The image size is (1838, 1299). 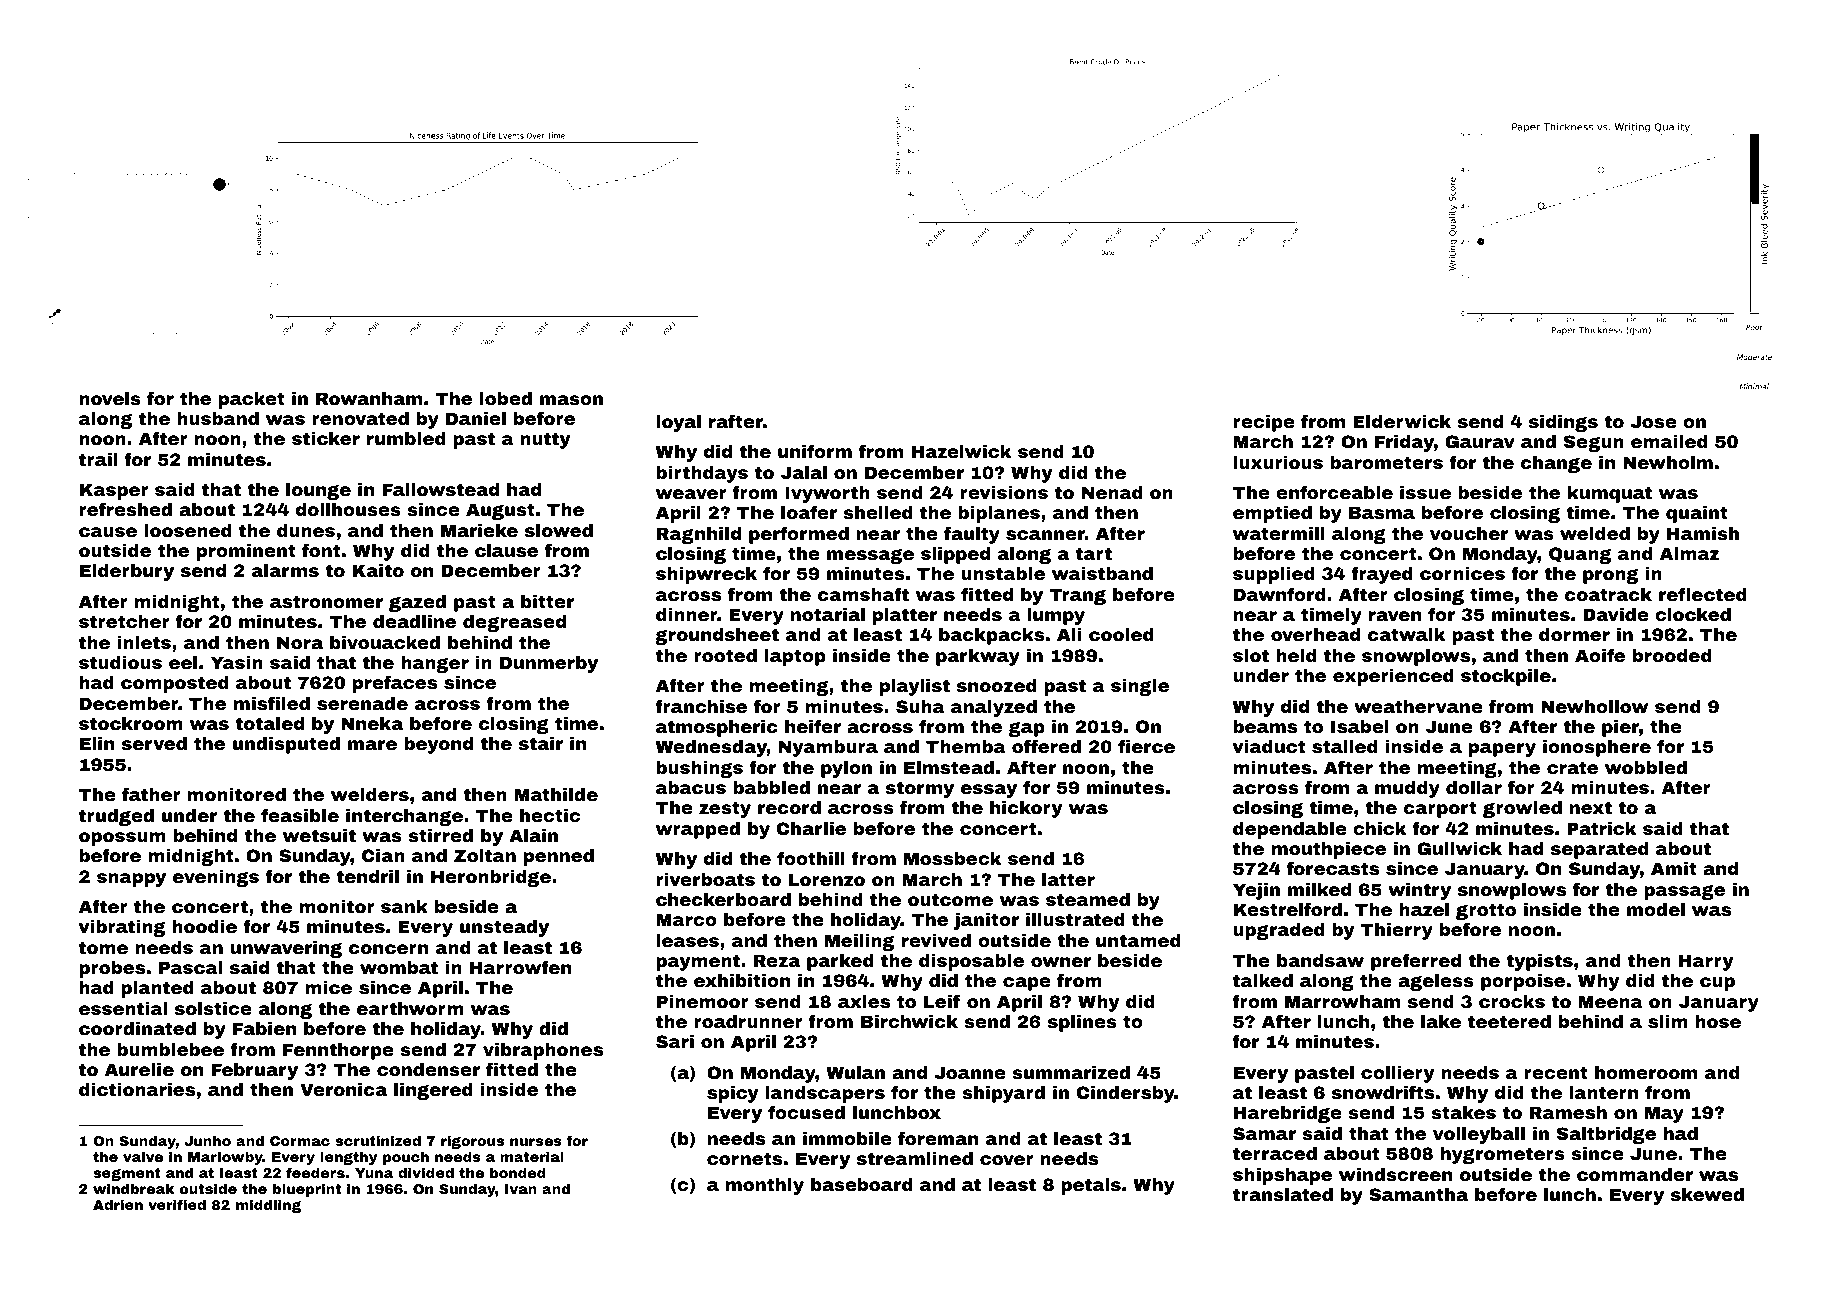 What do you see at coordinates (543, 1051) in the screenshot?
I see `vibraphones` at bounding box center [543, 1051].
